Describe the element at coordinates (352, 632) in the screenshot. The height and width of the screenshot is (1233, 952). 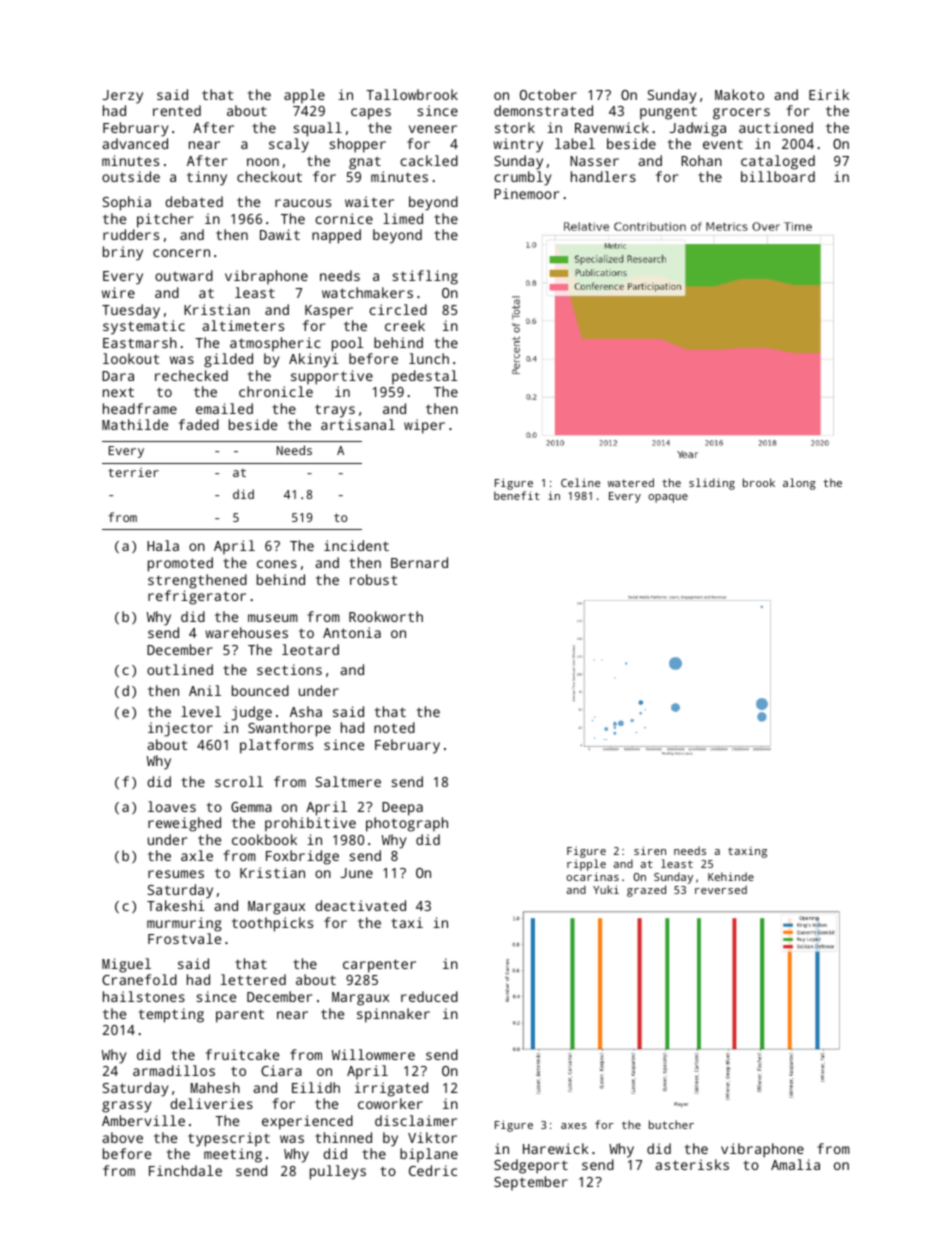
I see `Antonia` at that location.
